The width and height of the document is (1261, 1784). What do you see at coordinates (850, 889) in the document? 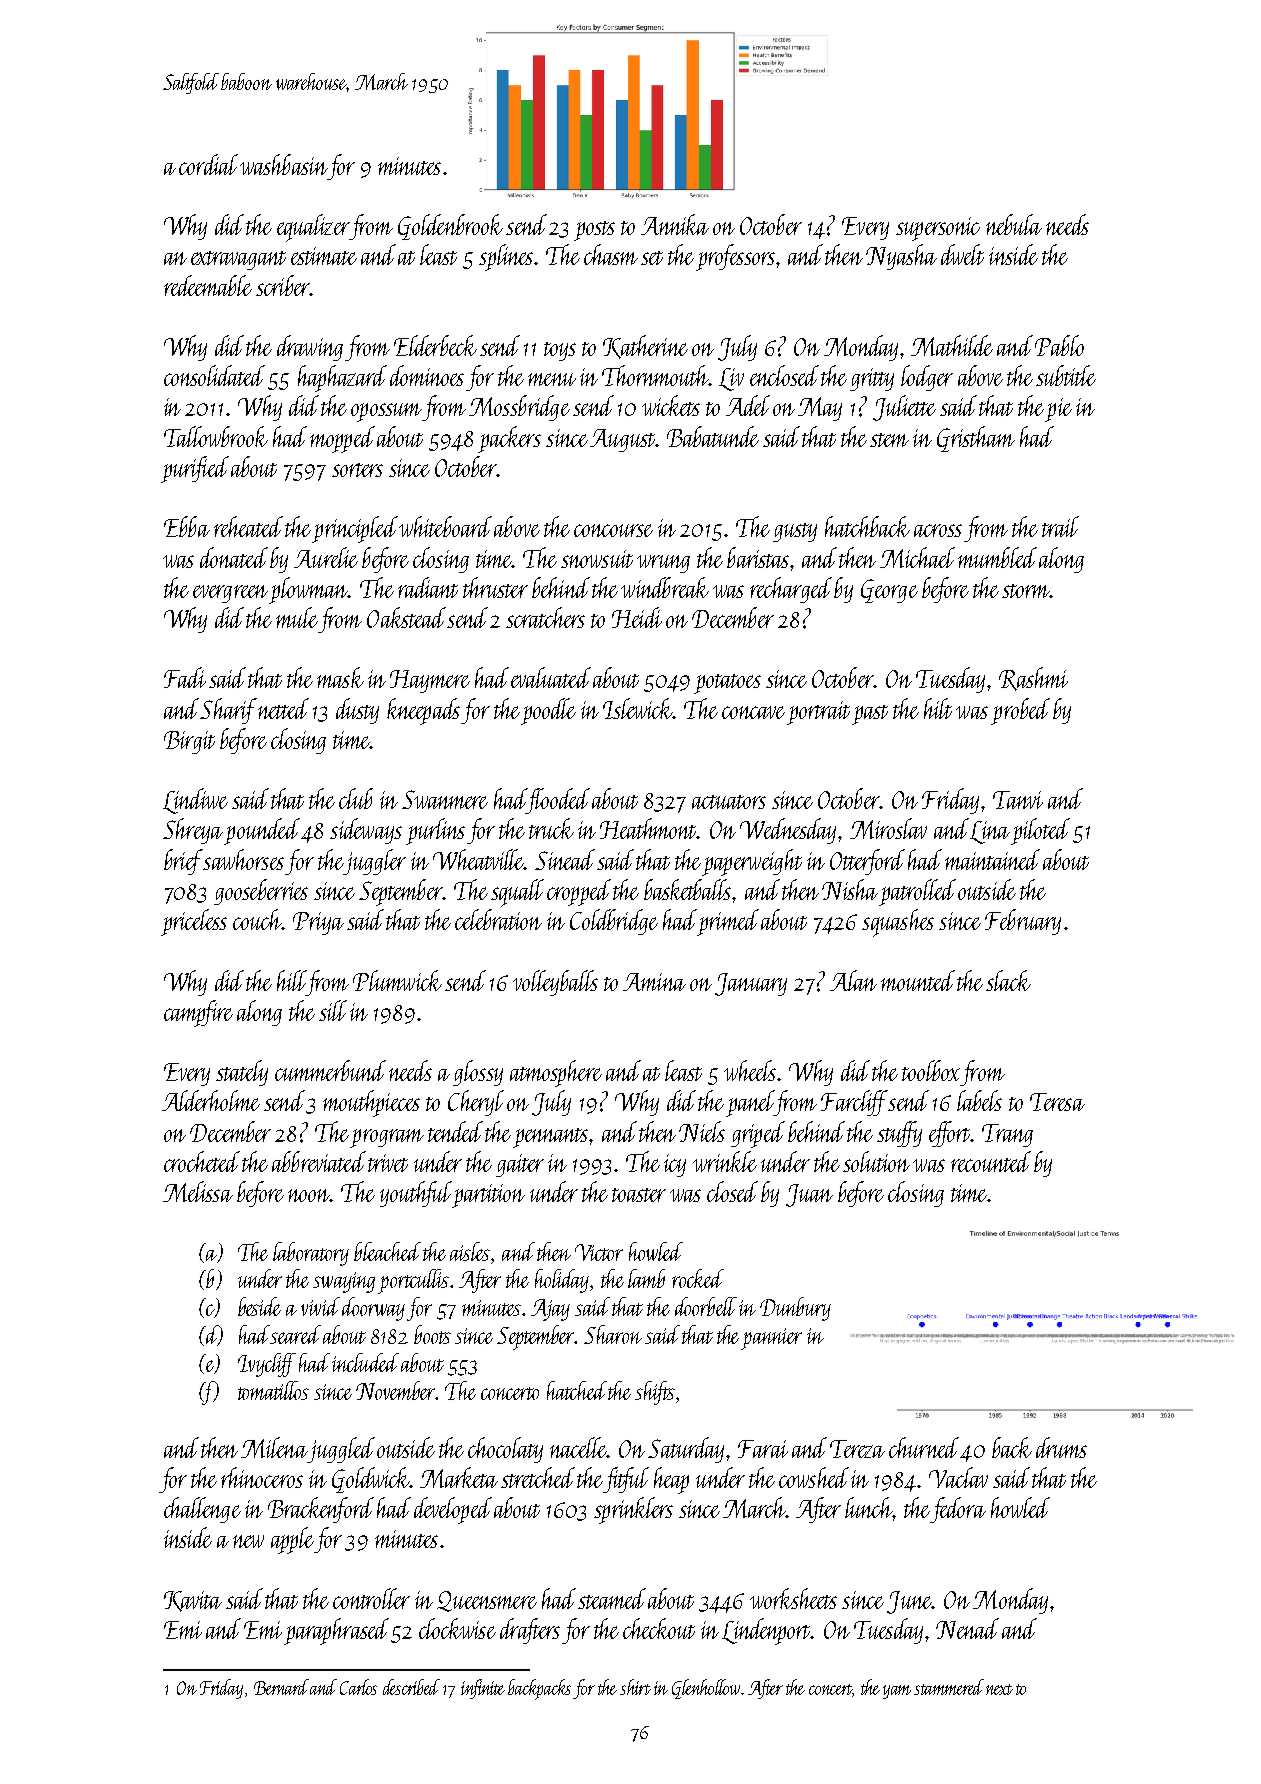
I see `Nisha` at bounding box center [850, 889].
